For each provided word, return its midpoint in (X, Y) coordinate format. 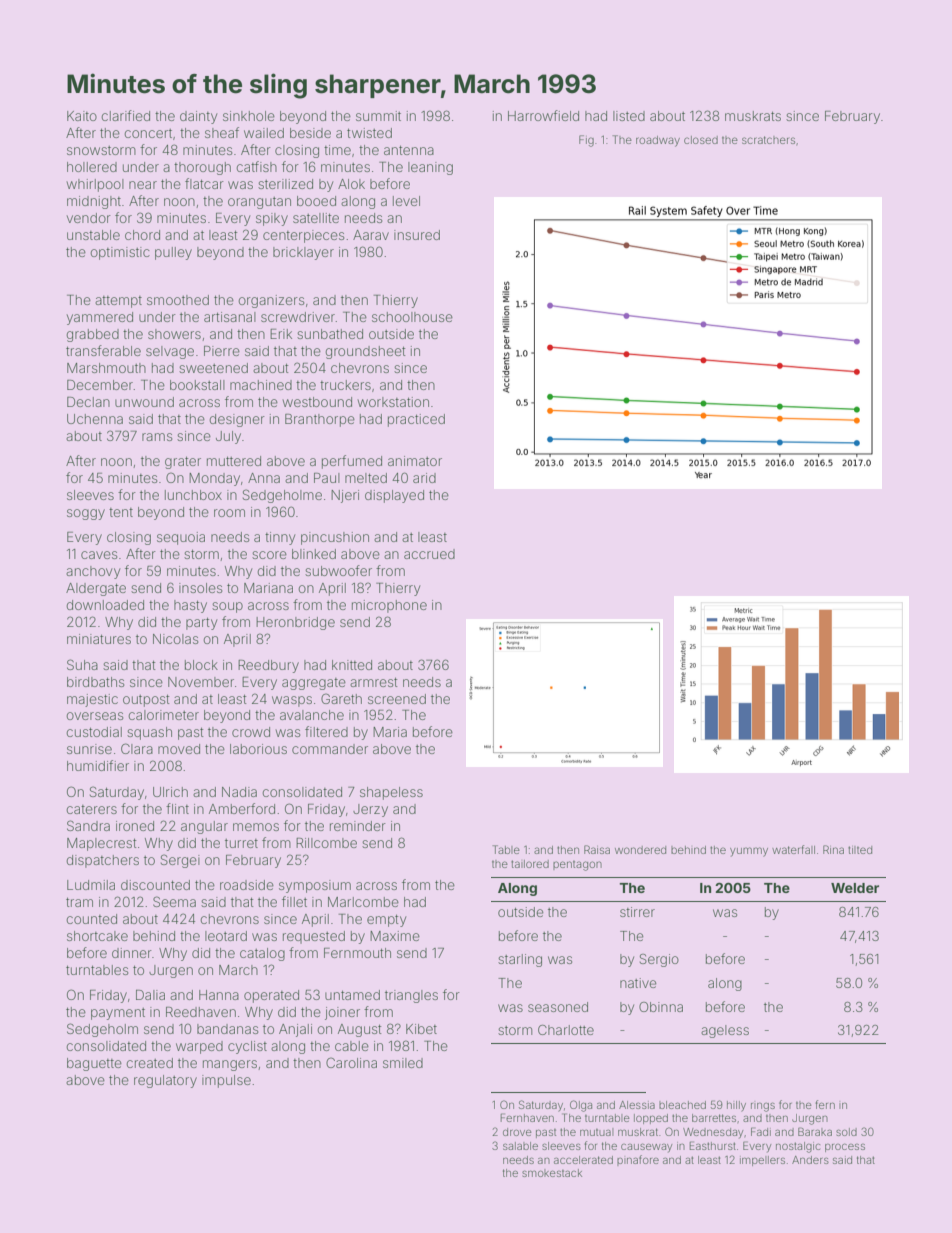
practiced (416, 420)
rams (157, 437)
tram (79, 902)
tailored (530, 864)
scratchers (768, 140)
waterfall (793, 849)
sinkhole (249, 116)
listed (629, 116)
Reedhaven (201, 1012)
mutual (597, 1132)
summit (378, 116)
